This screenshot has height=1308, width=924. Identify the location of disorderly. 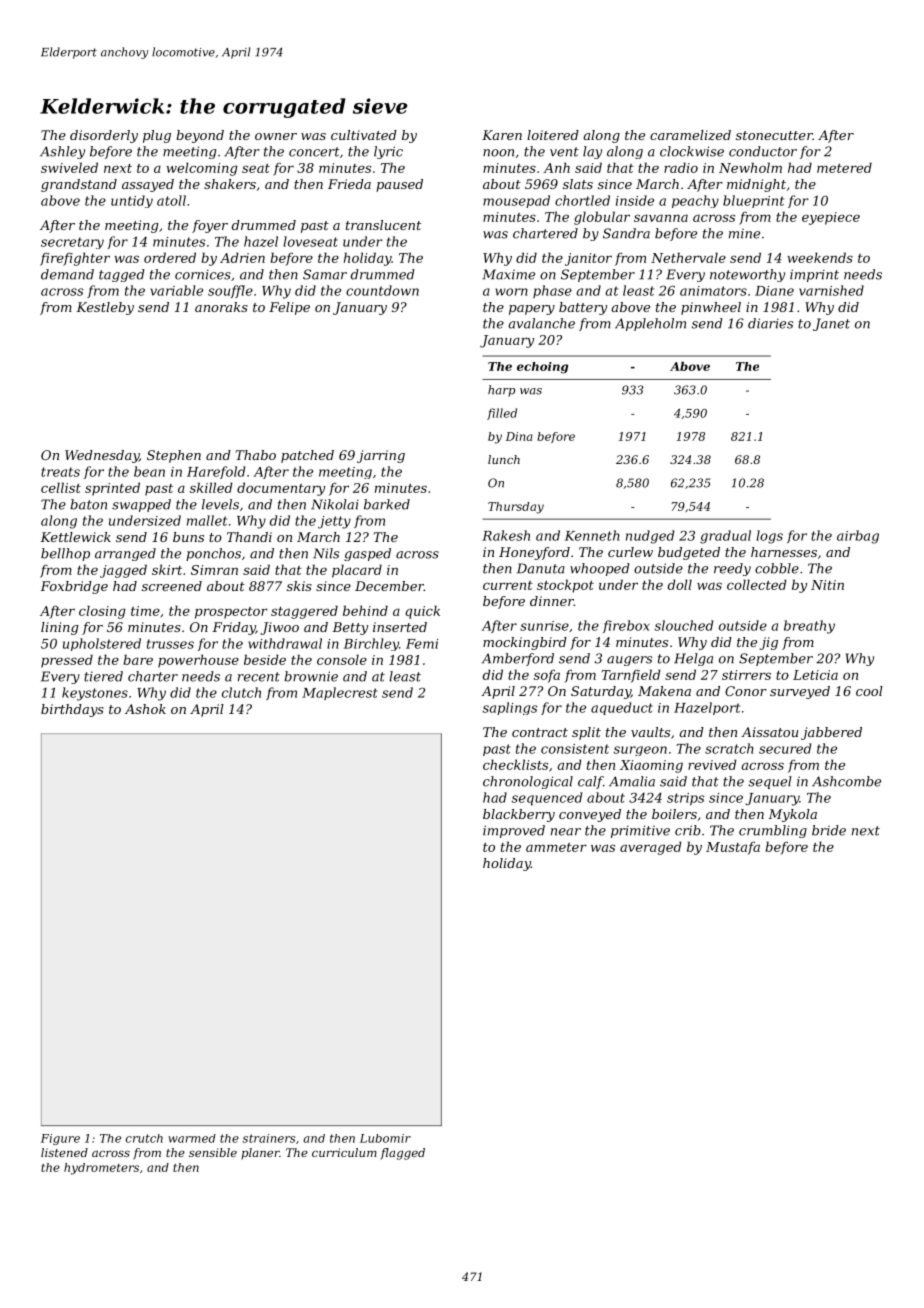
(104, 136).
